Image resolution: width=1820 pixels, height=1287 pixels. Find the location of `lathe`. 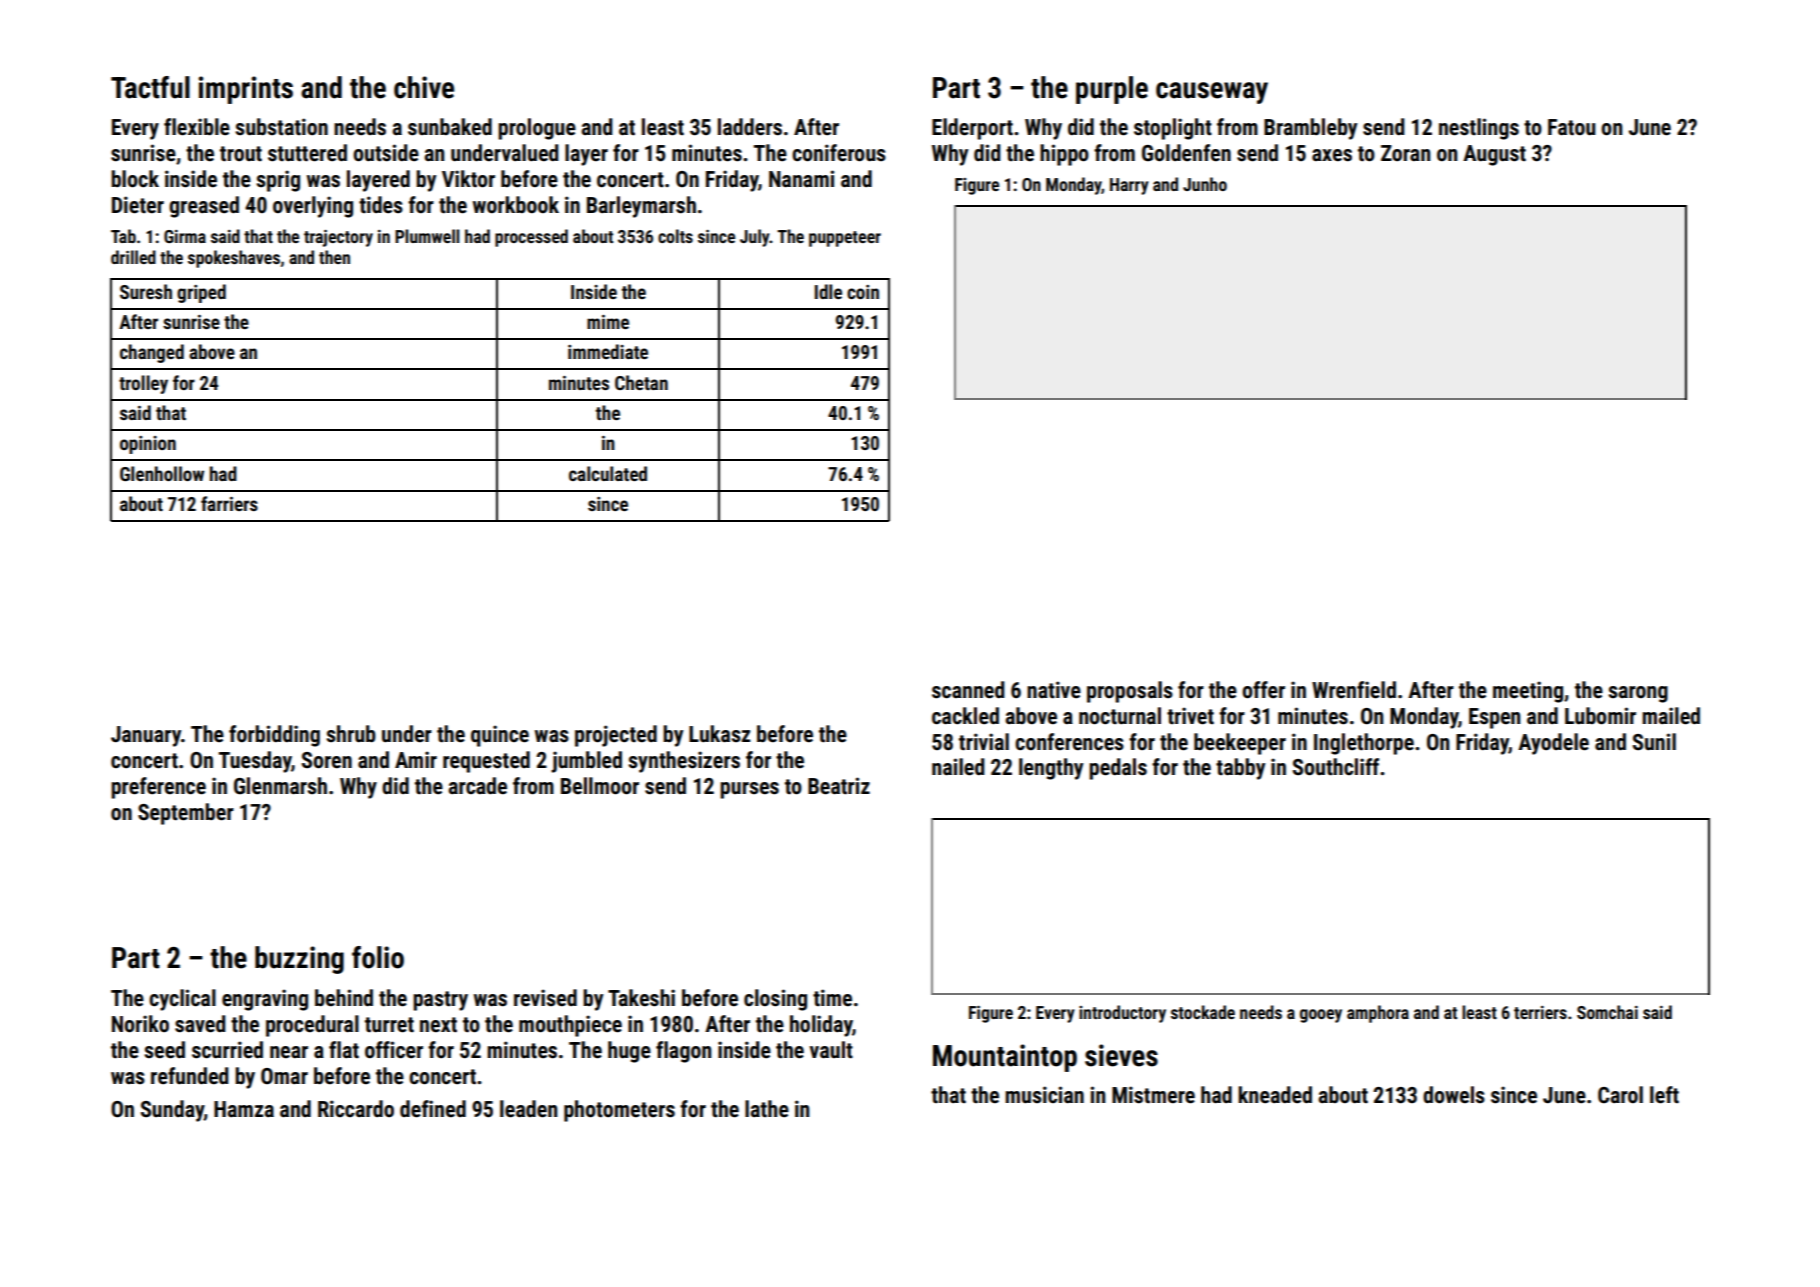

lathe is located at coordinates (767, 1109).
